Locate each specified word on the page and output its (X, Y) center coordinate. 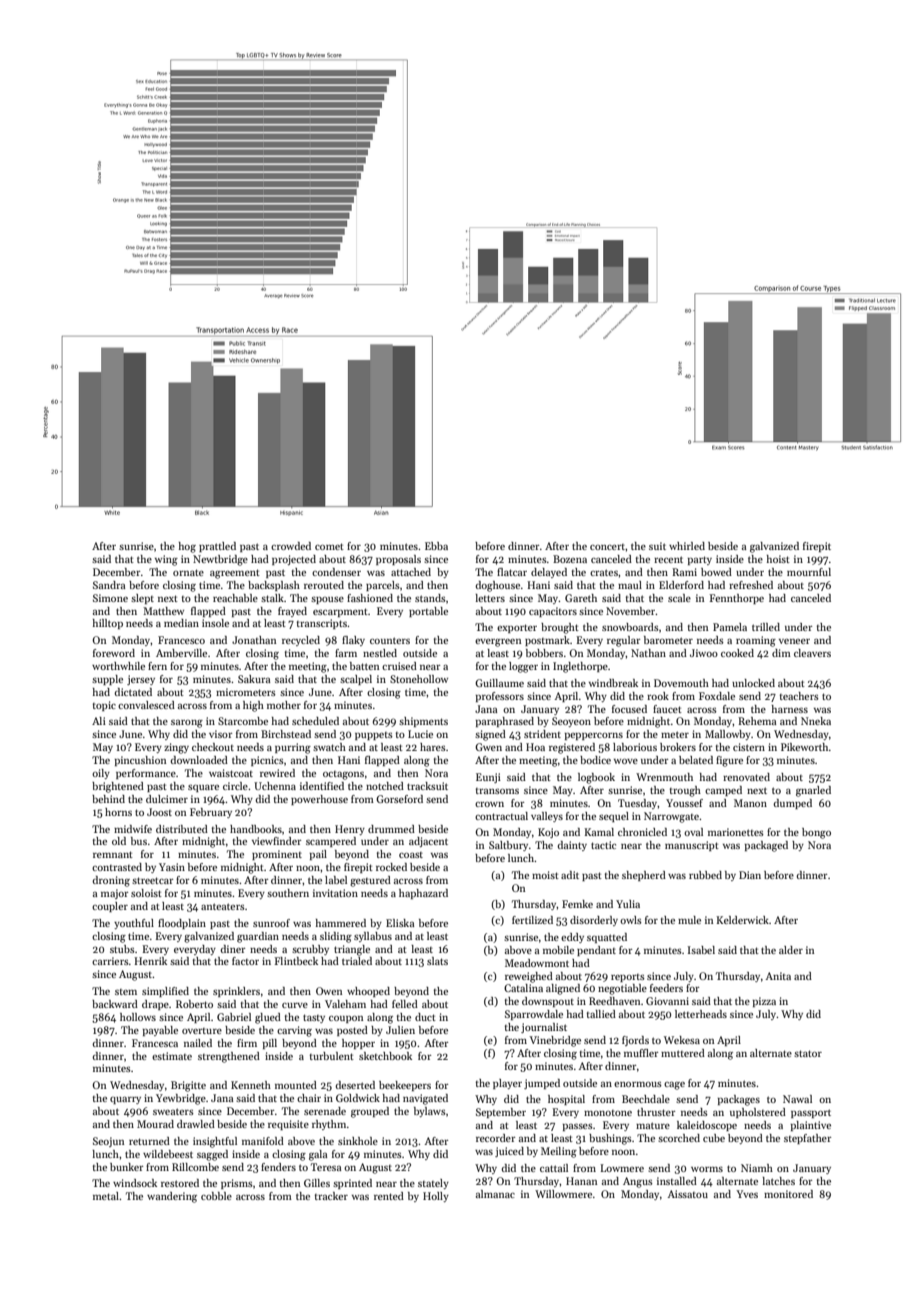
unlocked (753, 683)
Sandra (109, 585)
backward (115, 1004)
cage (674, 1086)
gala (318, 1155)
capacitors (553, 612)
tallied (601, 1014)
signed (490, 735)
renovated (746, 777)
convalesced (146, 705)
